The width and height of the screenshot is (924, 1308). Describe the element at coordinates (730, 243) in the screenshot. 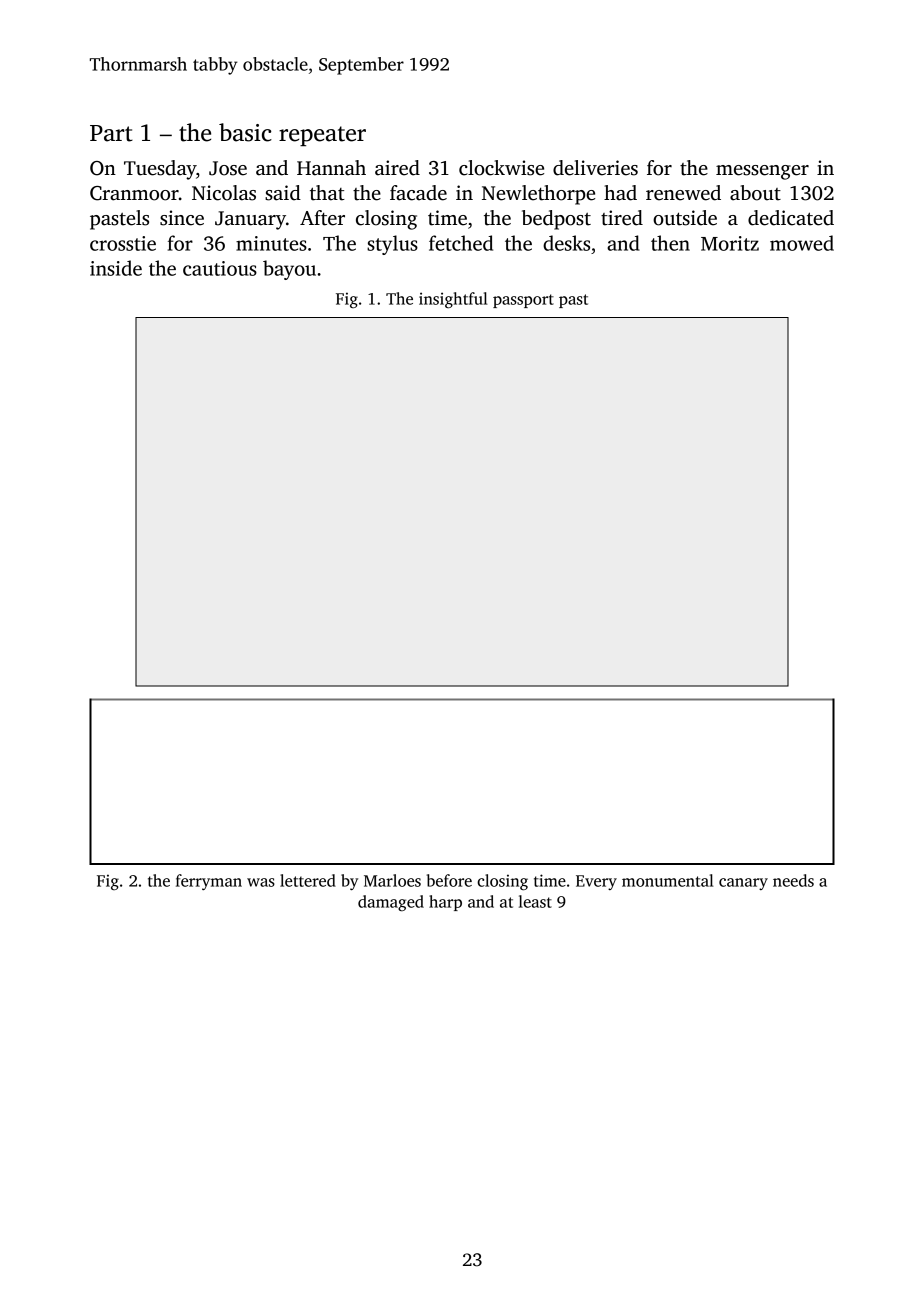

I see `Moritz` at that location.
